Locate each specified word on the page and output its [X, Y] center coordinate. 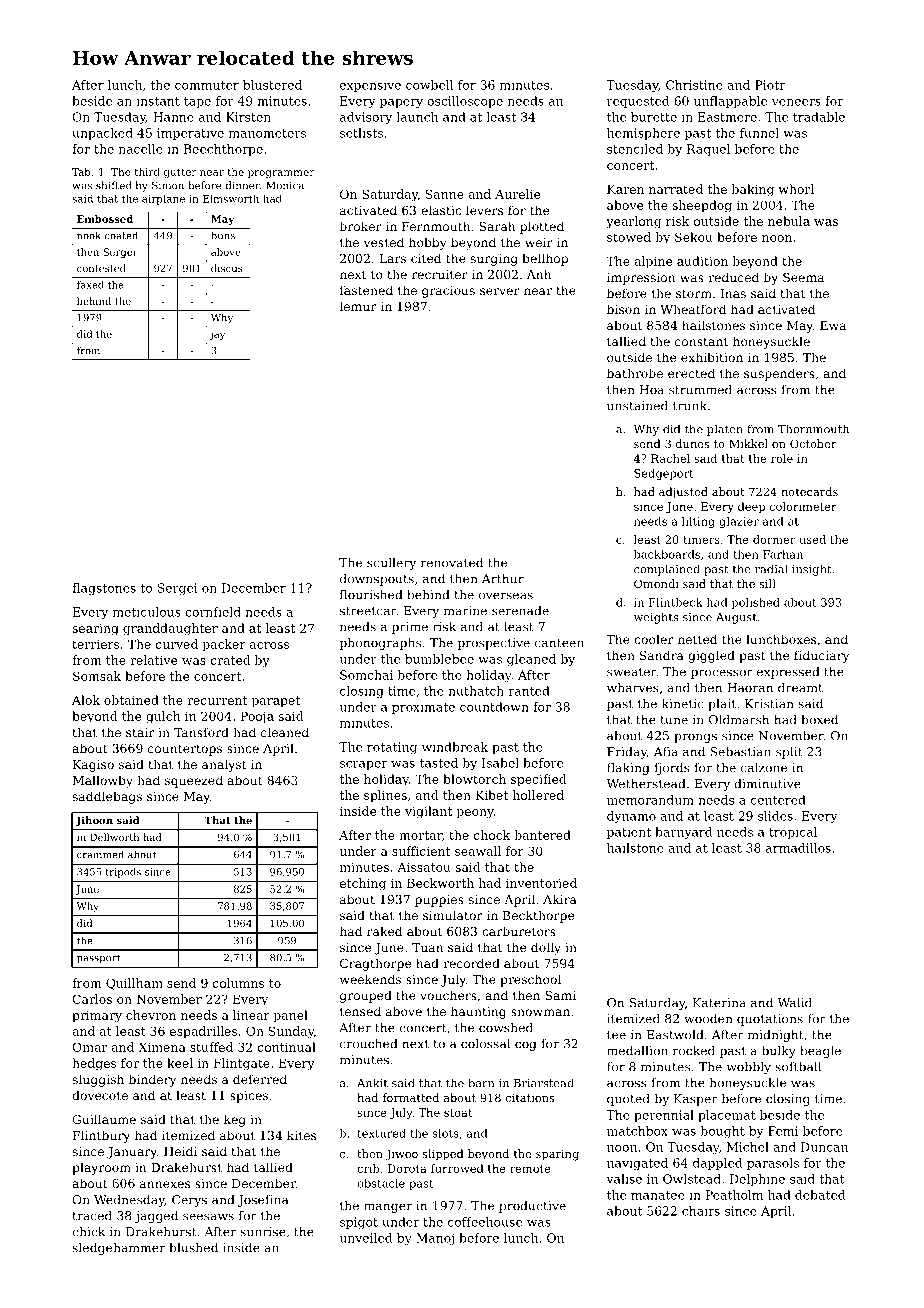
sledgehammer [118, 1249]
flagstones [104, 589]
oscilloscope [465, 102]
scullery [391, 564]
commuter [207, 85]
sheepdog [702, 206]
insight [812, 570]
